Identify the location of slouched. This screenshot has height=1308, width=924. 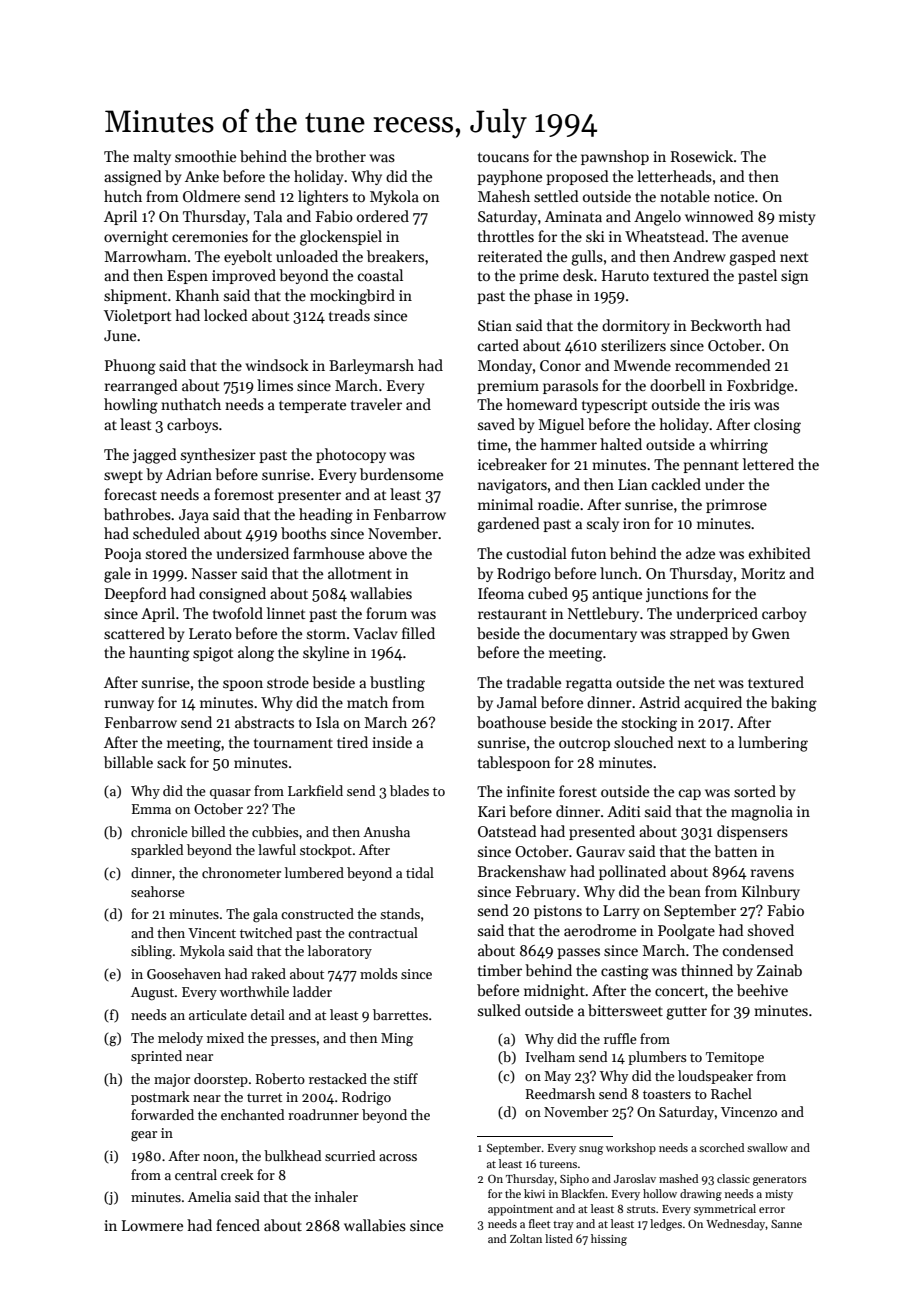
(644, 742).
